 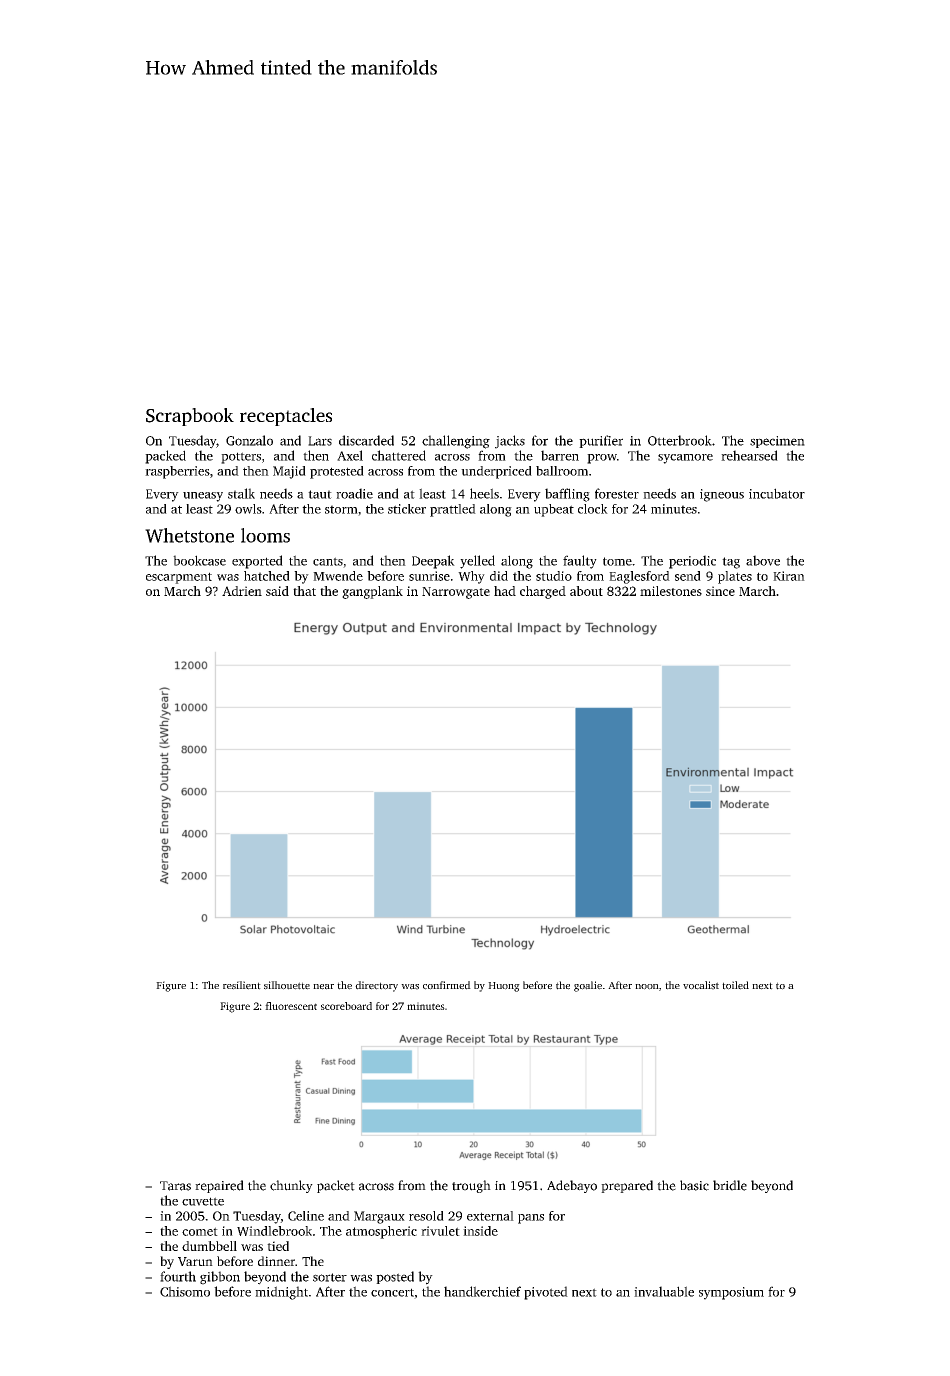 I want to click on igneous, so click(x=722, y=495).
